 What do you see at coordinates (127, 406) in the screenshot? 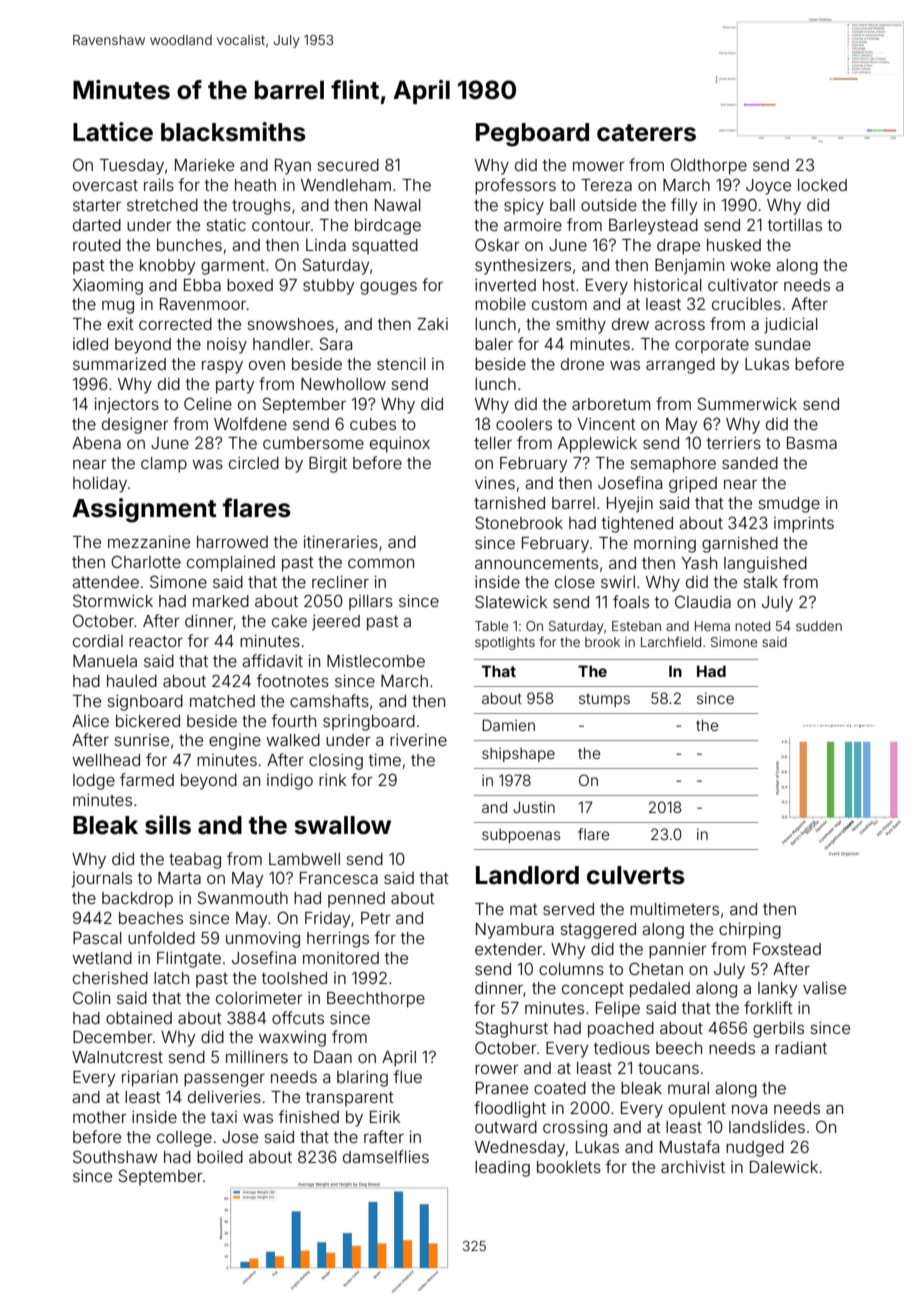
I see `injectors` at bounding box center [127, 406].
